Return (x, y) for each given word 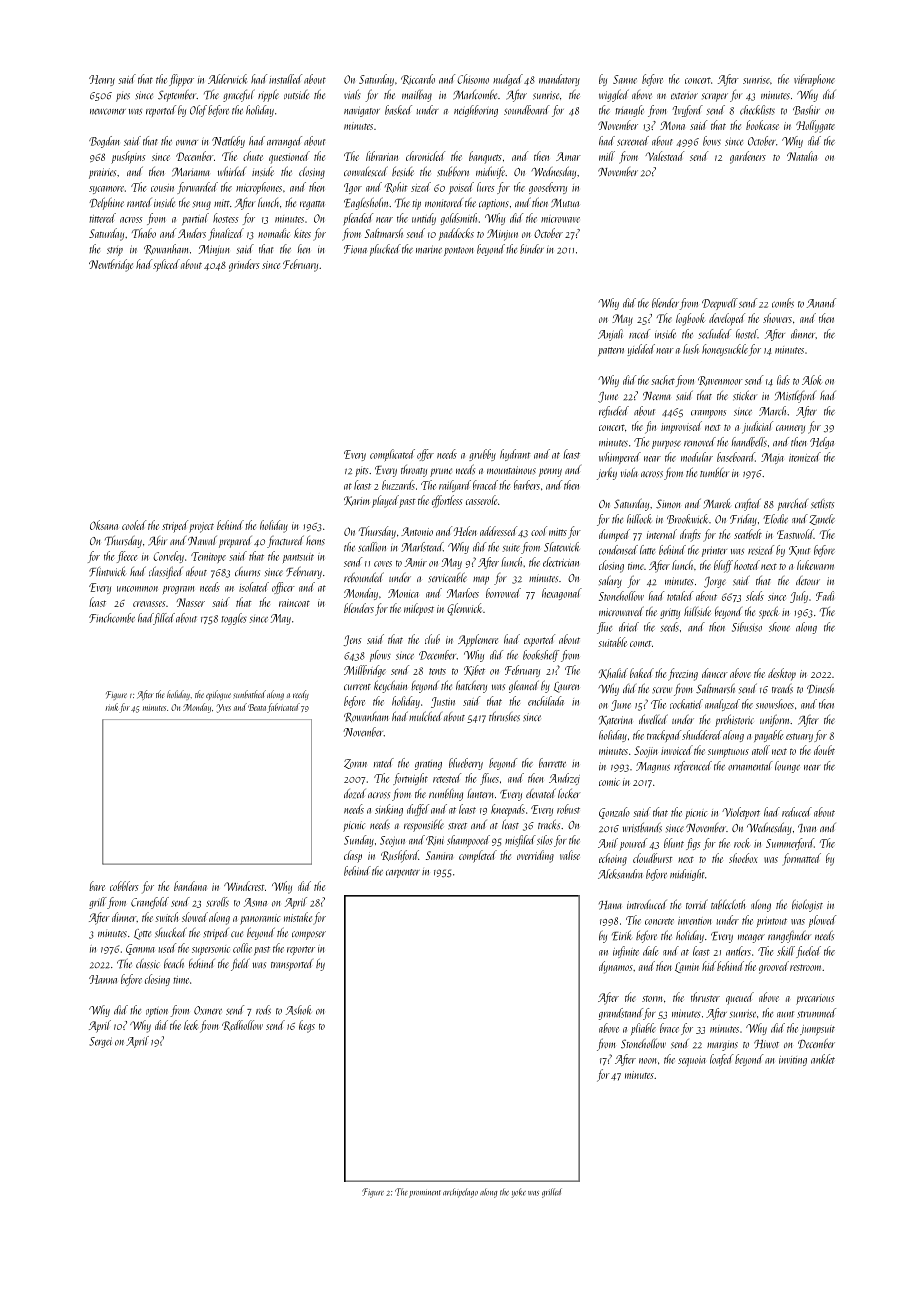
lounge (787, 767)
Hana (610, 905)
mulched (425, 716)
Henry (102, 80)
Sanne (625, 79)
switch (166, 917)
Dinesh (820, 689)
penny (550, 472)
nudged (508, 80)
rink (112, 707)
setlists (822, 504)
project (201, 527)
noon (647, 1061)
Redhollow (242, 1025)
